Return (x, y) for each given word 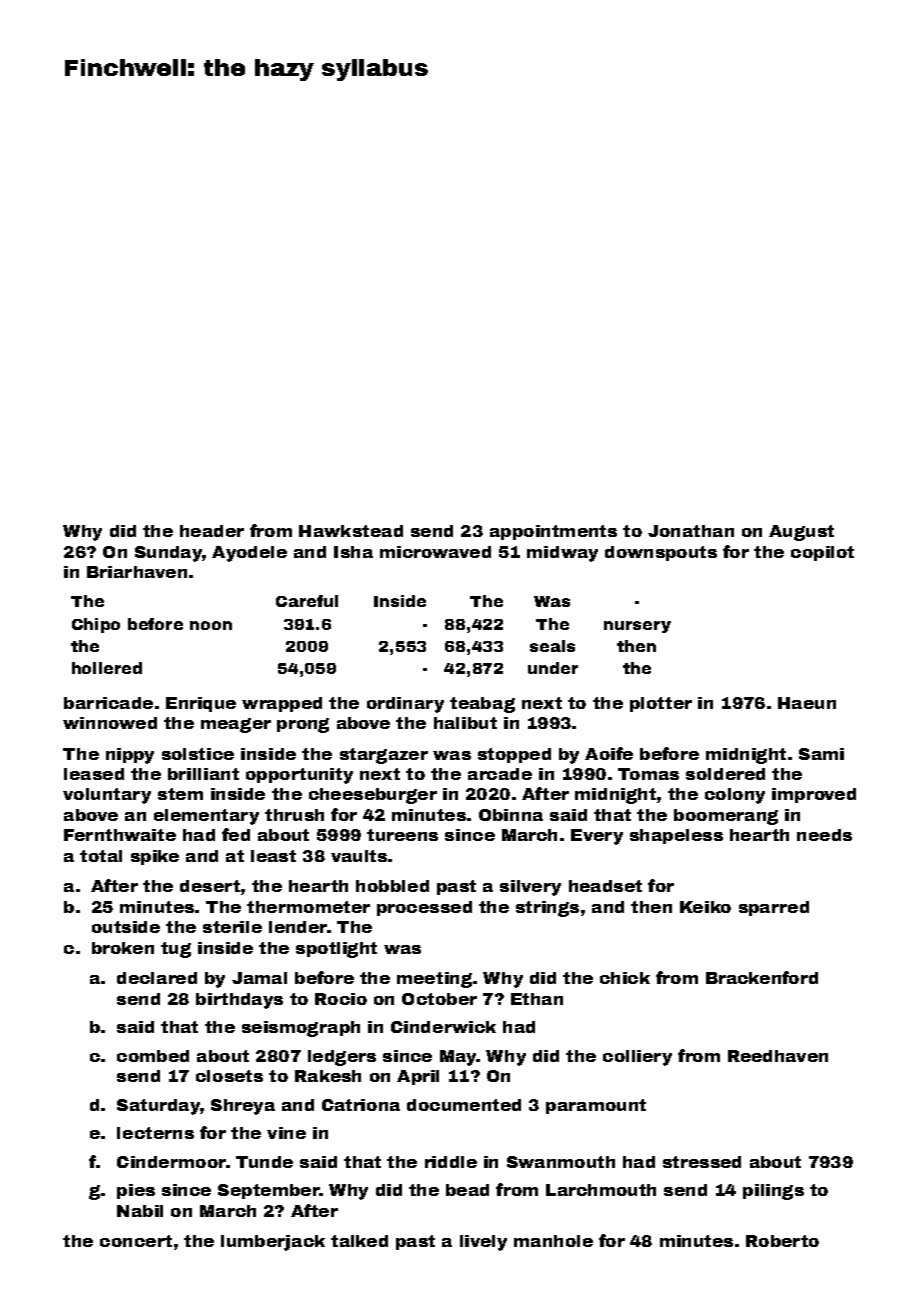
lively (483, 1243)
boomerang (726, 817)
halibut (465, 723)
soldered (725, 774)
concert (136, 1241)
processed (424, 908)
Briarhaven (137, 572)
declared (157, 978)
